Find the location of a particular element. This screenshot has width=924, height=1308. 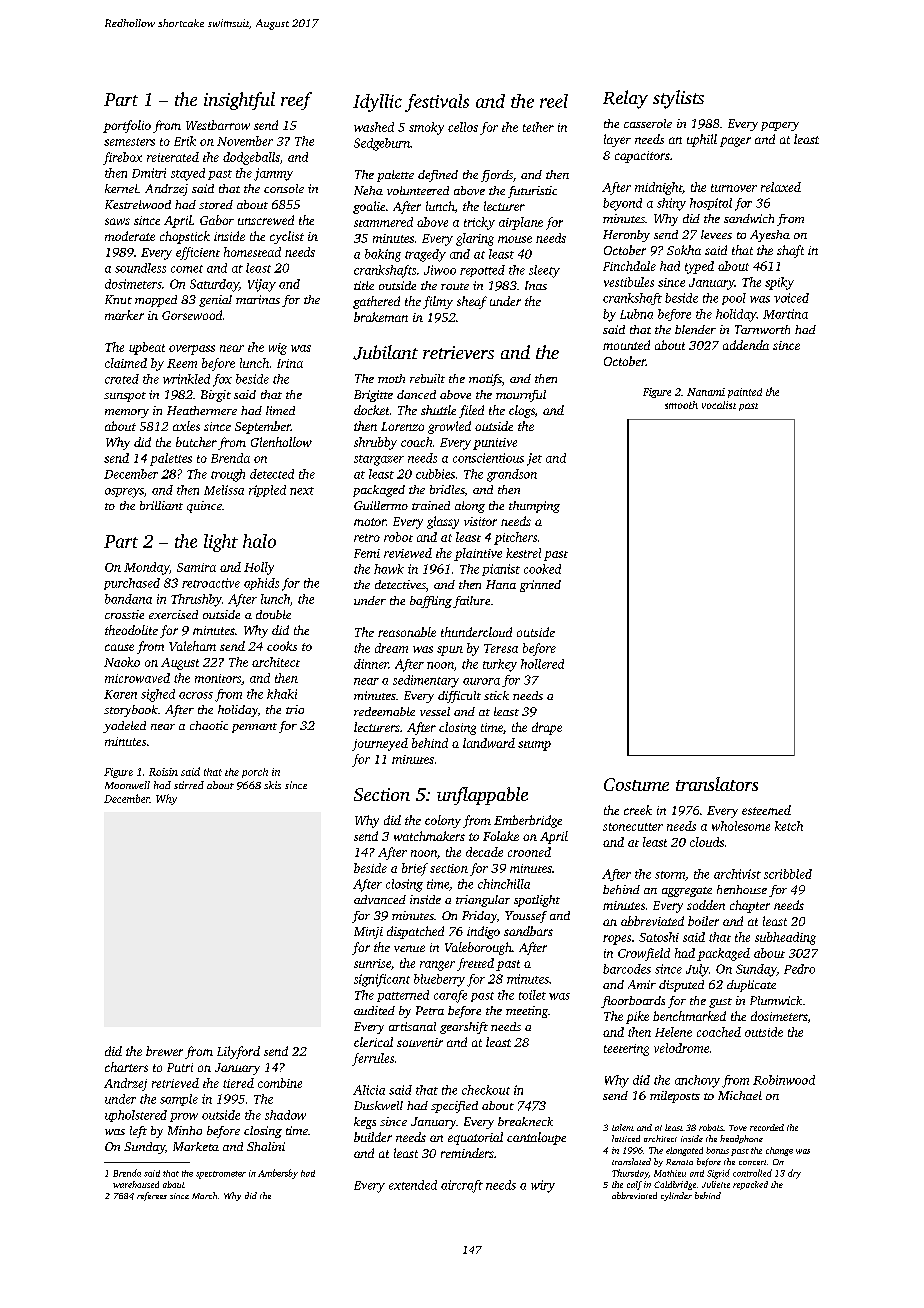

referees is located at coordinates (152, 1196).
